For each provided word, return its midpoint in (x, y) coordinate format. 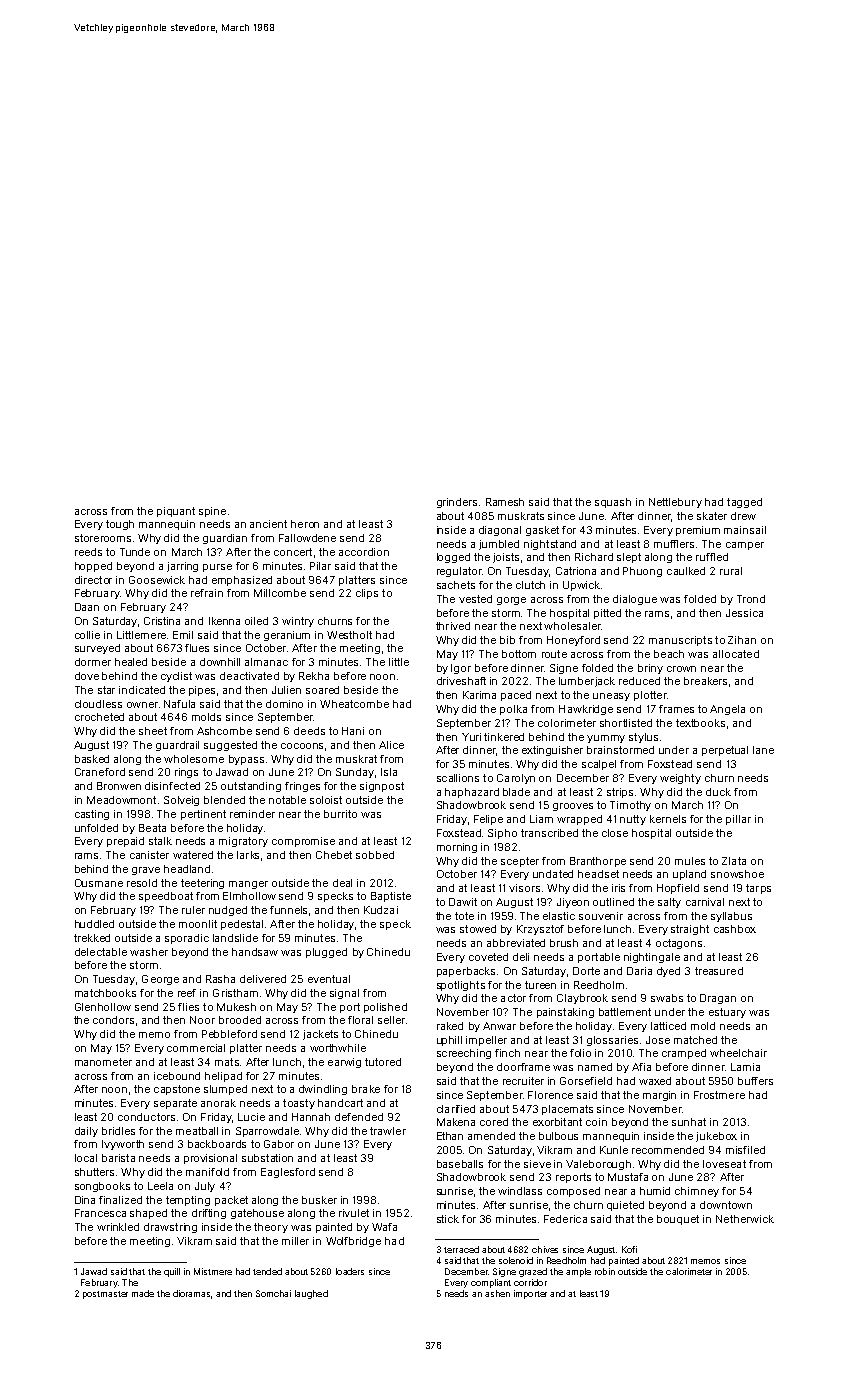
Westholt (349, 635)
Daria (639, 971)
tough (120, 525)
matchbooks (105, 993)
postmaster (105, 1295)
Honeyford (573, 641)
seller (391, 1020)
